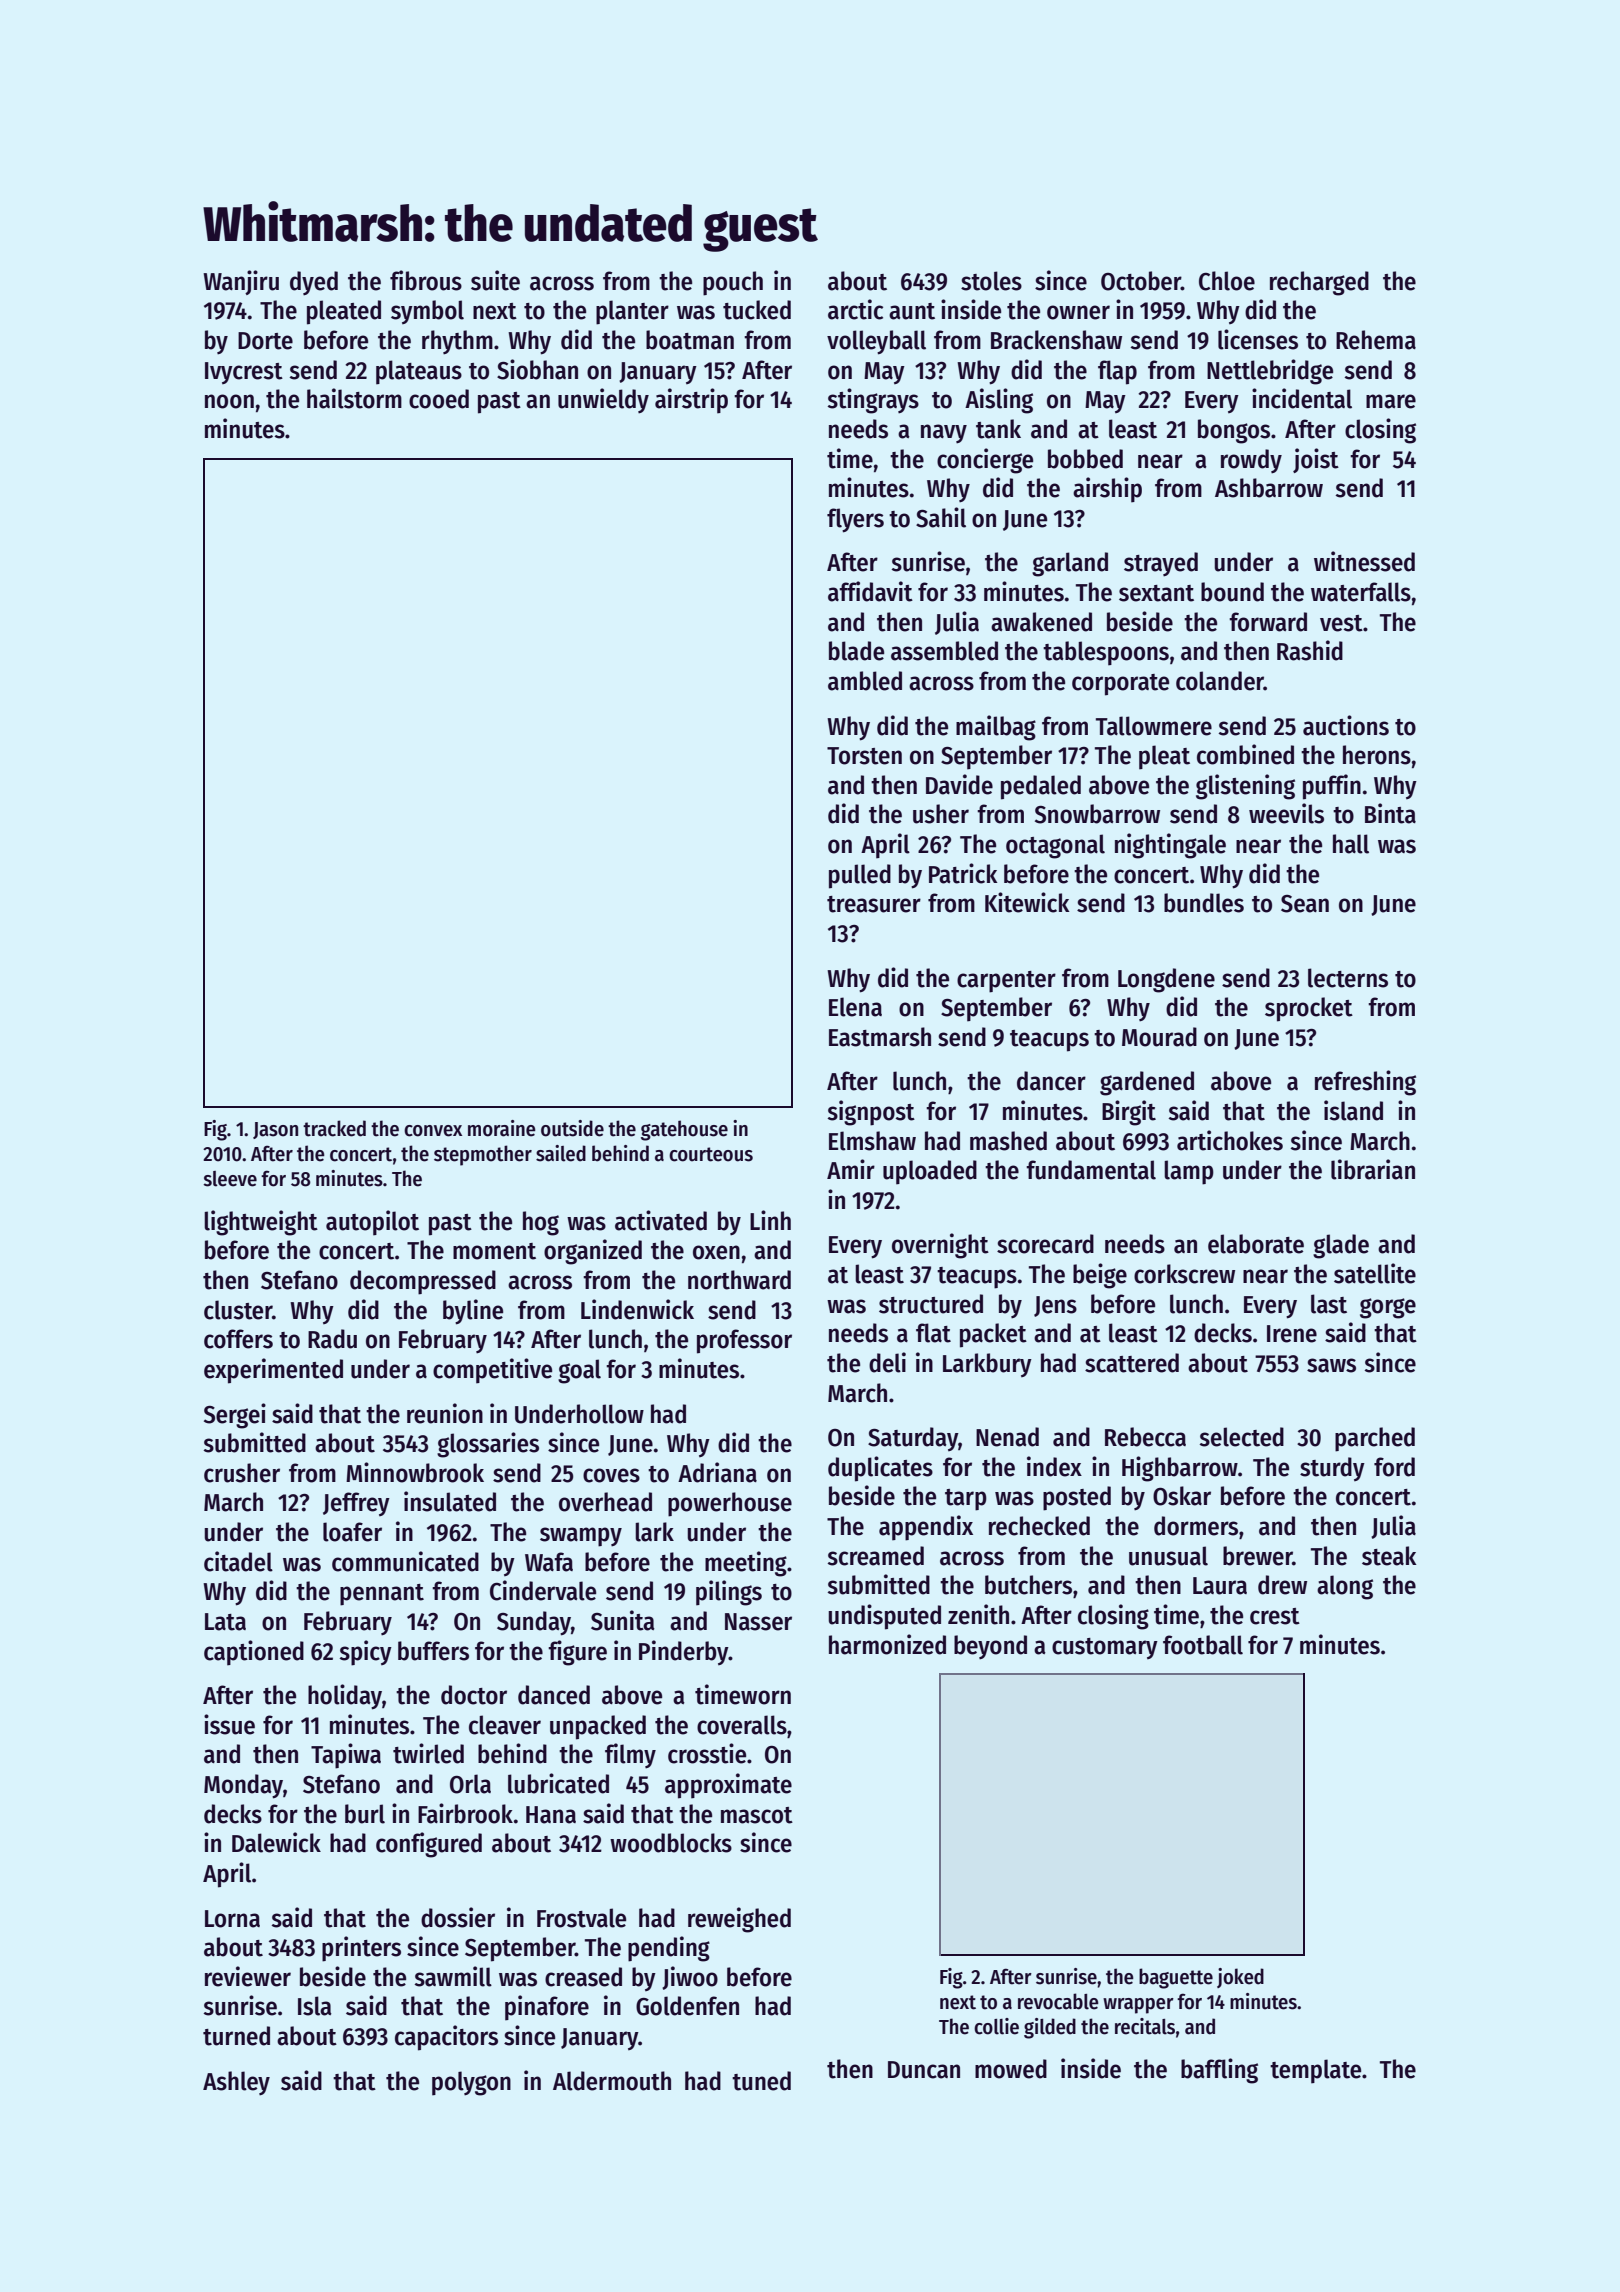 Image resolution: width=1620 pixels, height=2292 pixels. What do you see at coordinates (236, 2083) in the image?
I see `Ashley` at bounding box center [236, 2083].
